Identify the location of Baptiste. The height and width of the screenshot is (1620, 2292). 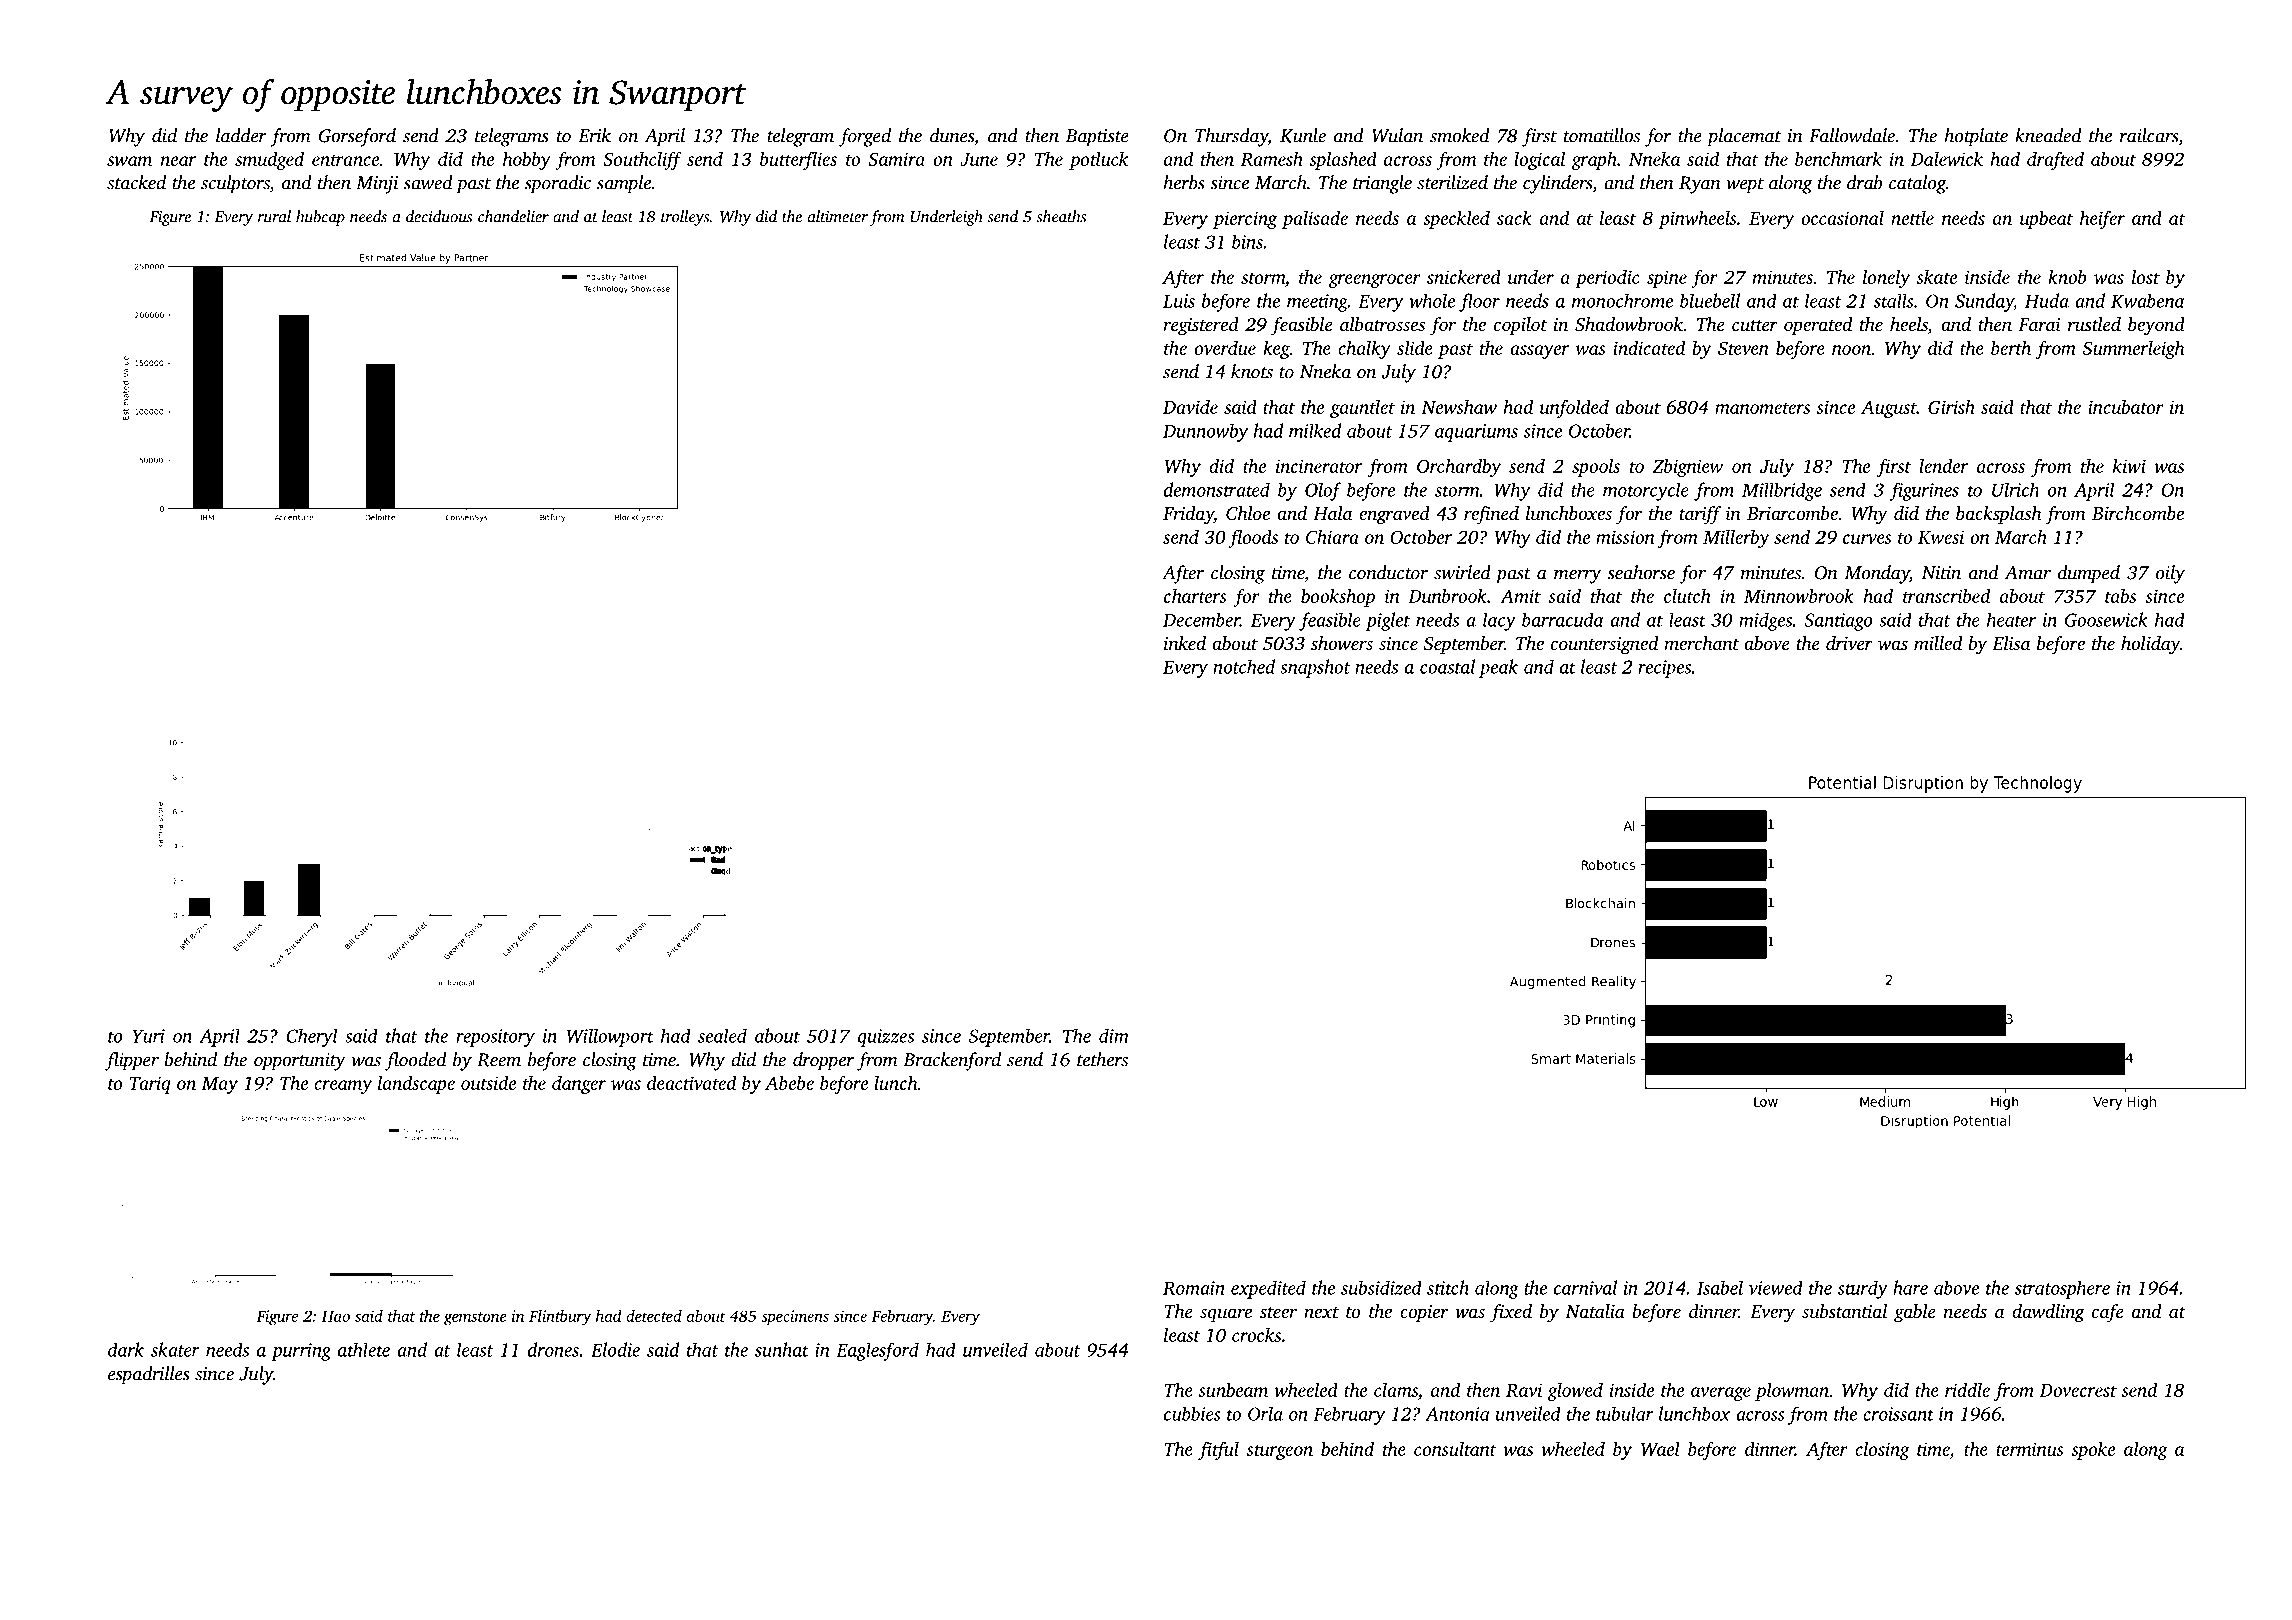
(1097, 138).
